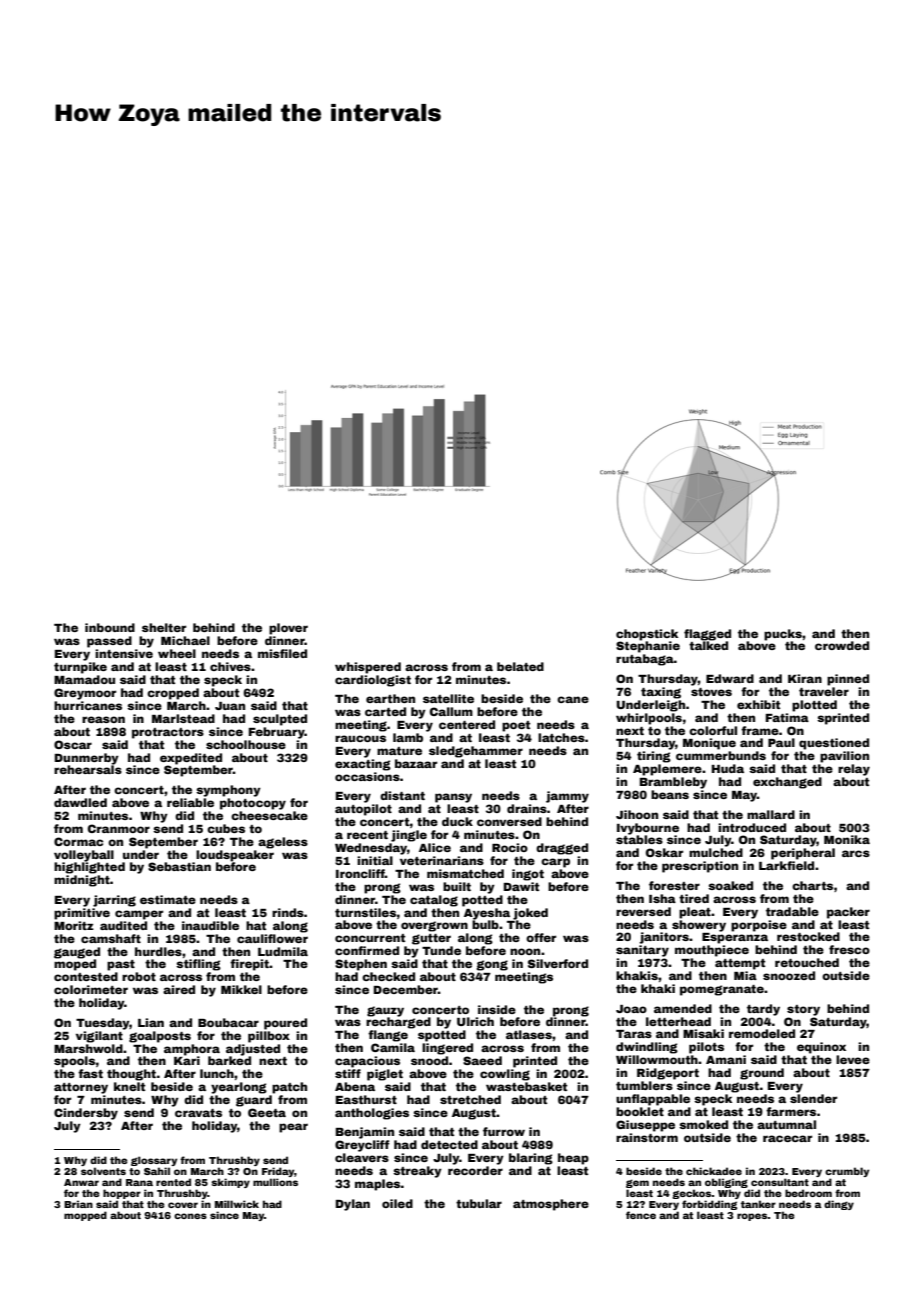 The height and width of the screenshot is (1308, 924). I want to click on fresco, so click(849, 949).
